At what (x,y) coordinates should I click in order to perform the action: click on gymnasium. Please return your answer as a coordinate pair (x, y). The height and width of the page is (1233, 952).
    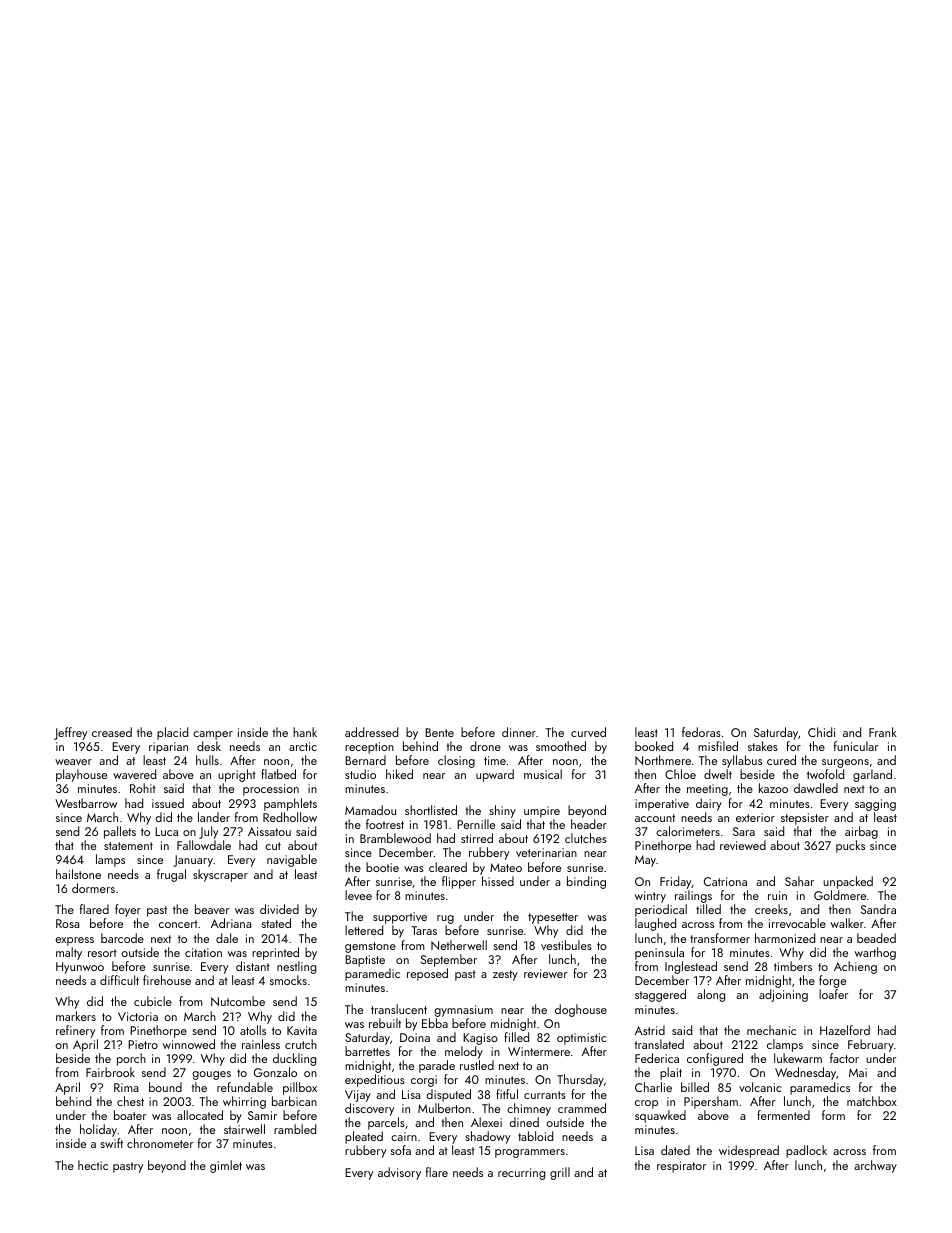
    Looking at the image, I should click on (463, 1011).
